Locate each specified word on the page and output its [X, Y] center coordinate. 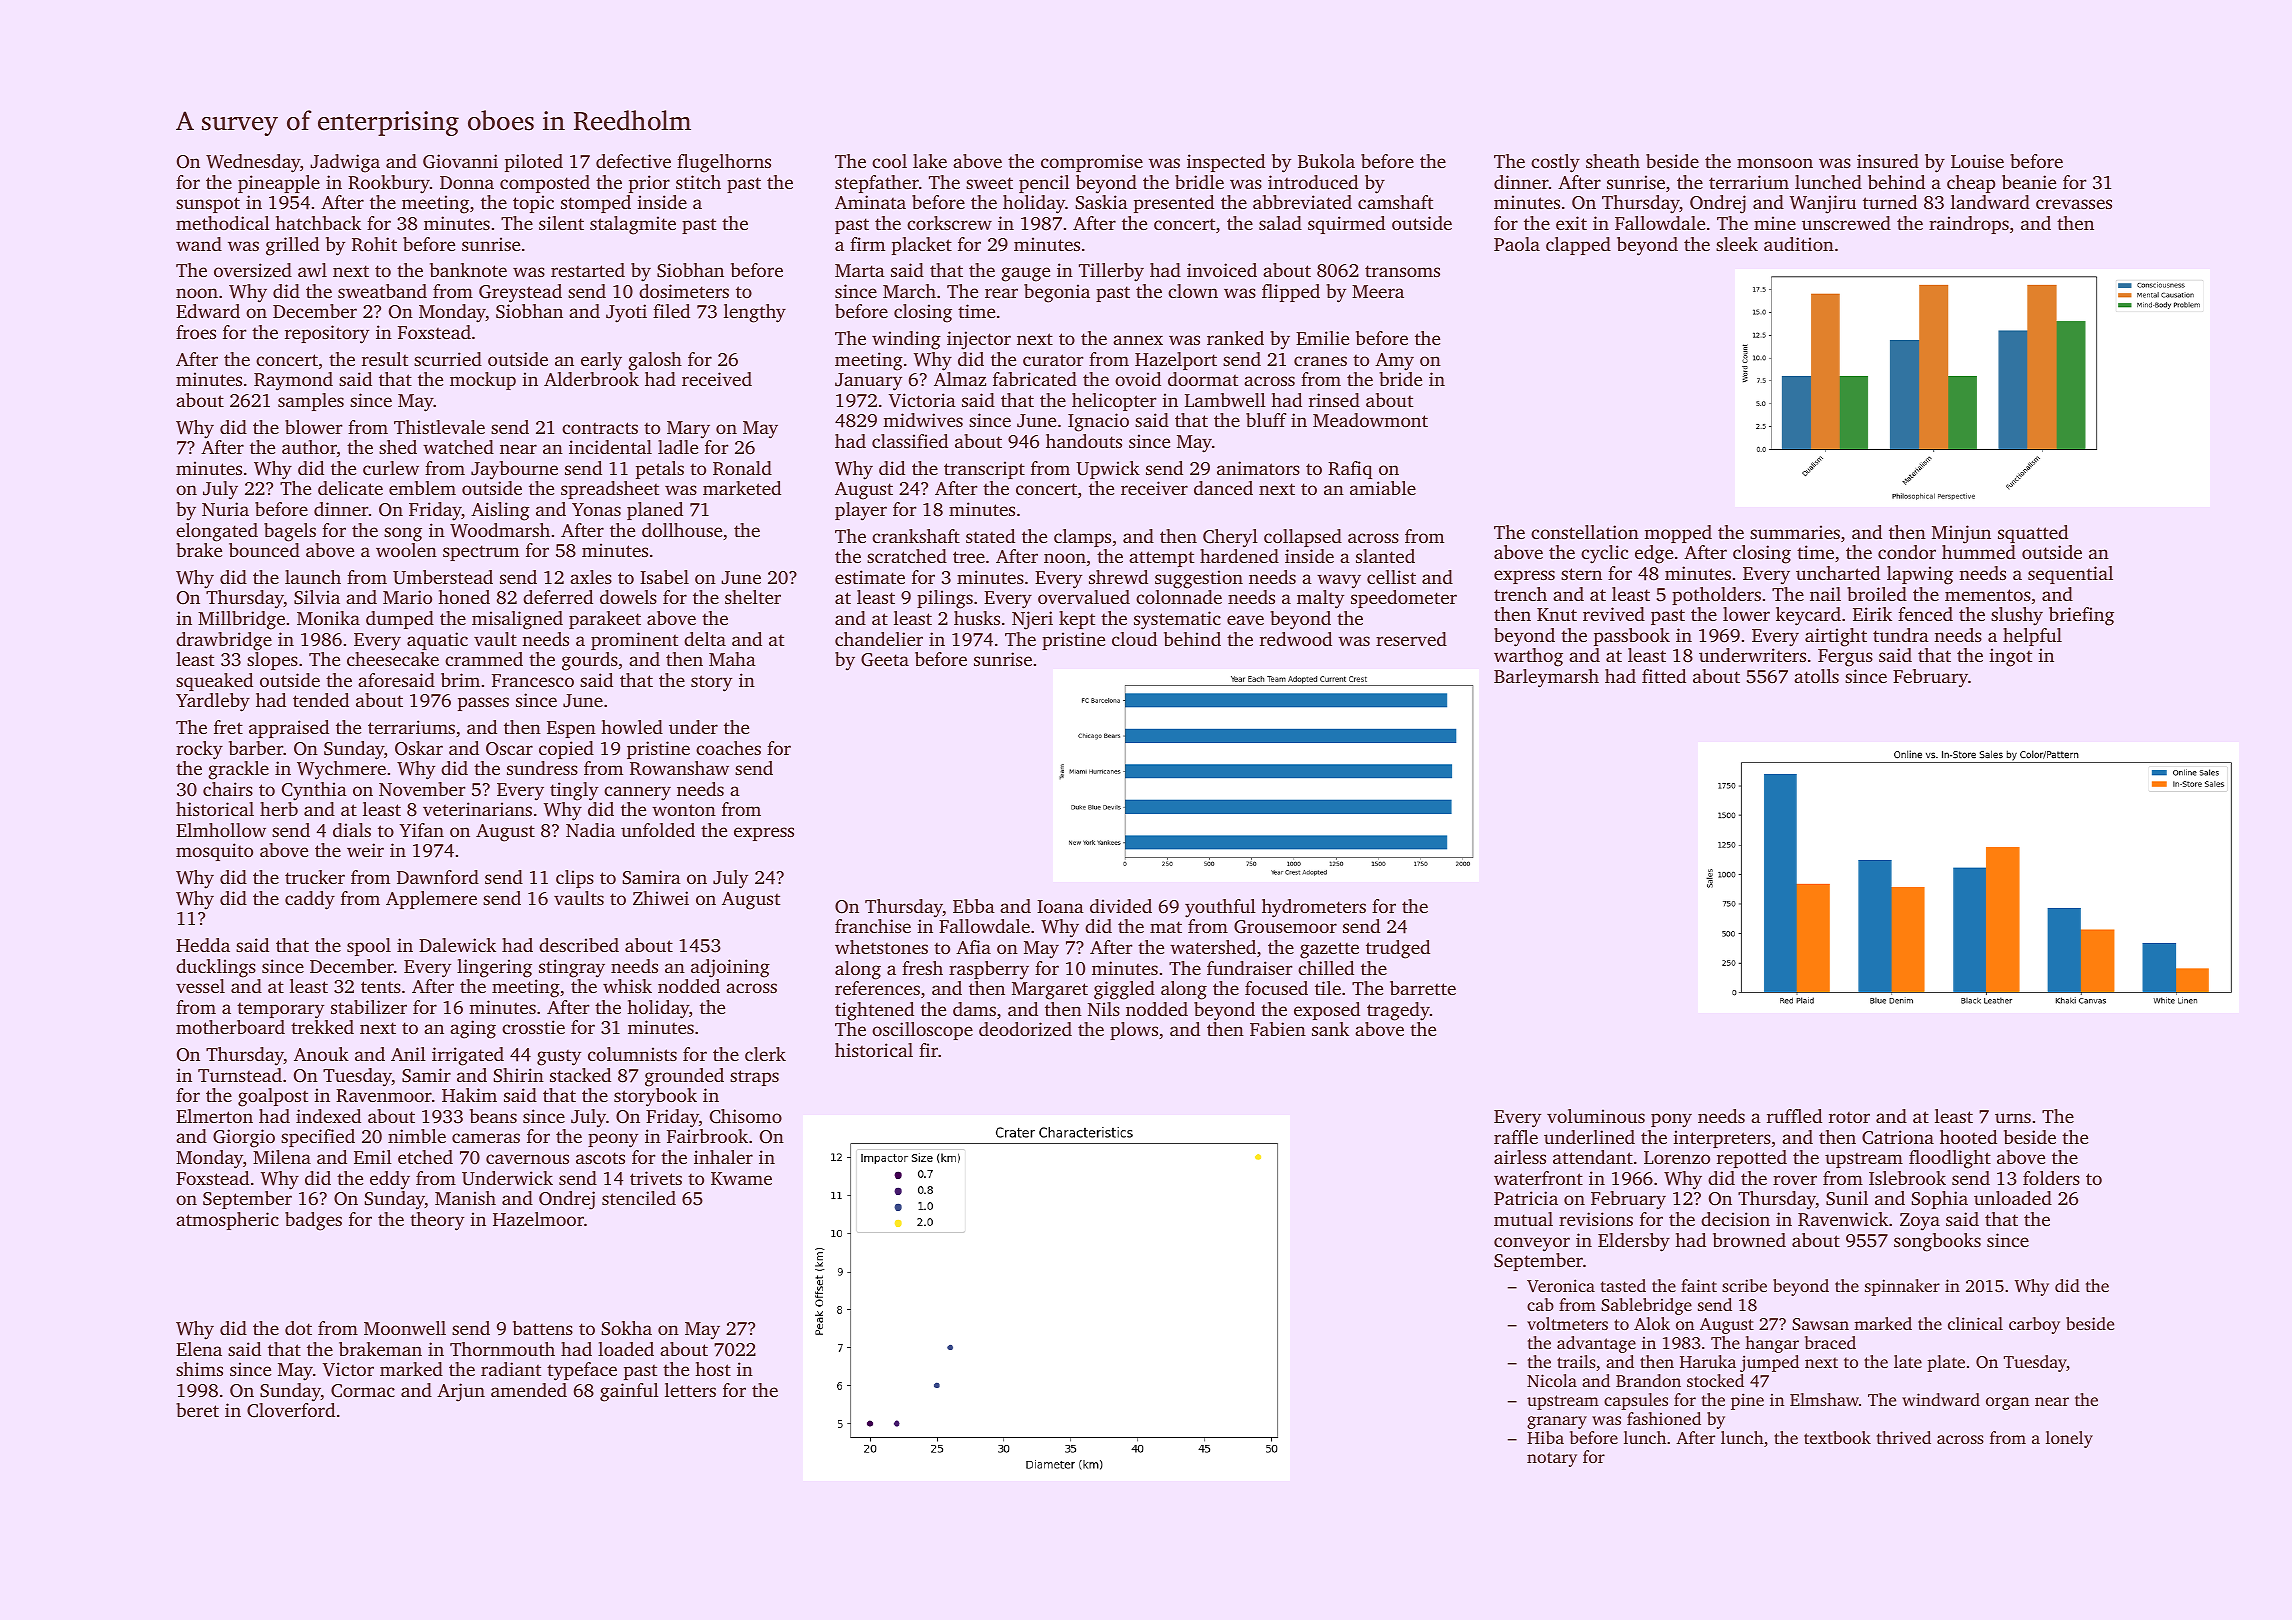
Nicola [1552, 1380]
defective [633, 161]
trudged [1398, 949]
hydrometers [1314, 908]
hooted [1968, 1137]
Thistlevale [439, 427]
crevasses [2074, 204]
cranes [1320, 361]
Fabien [1278, 1029]
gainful [629, 1392]
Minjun [1961, 534]
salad [1280, 223]
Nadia [590, 830]
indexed [328, 1116]
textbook [1837, 1437]
